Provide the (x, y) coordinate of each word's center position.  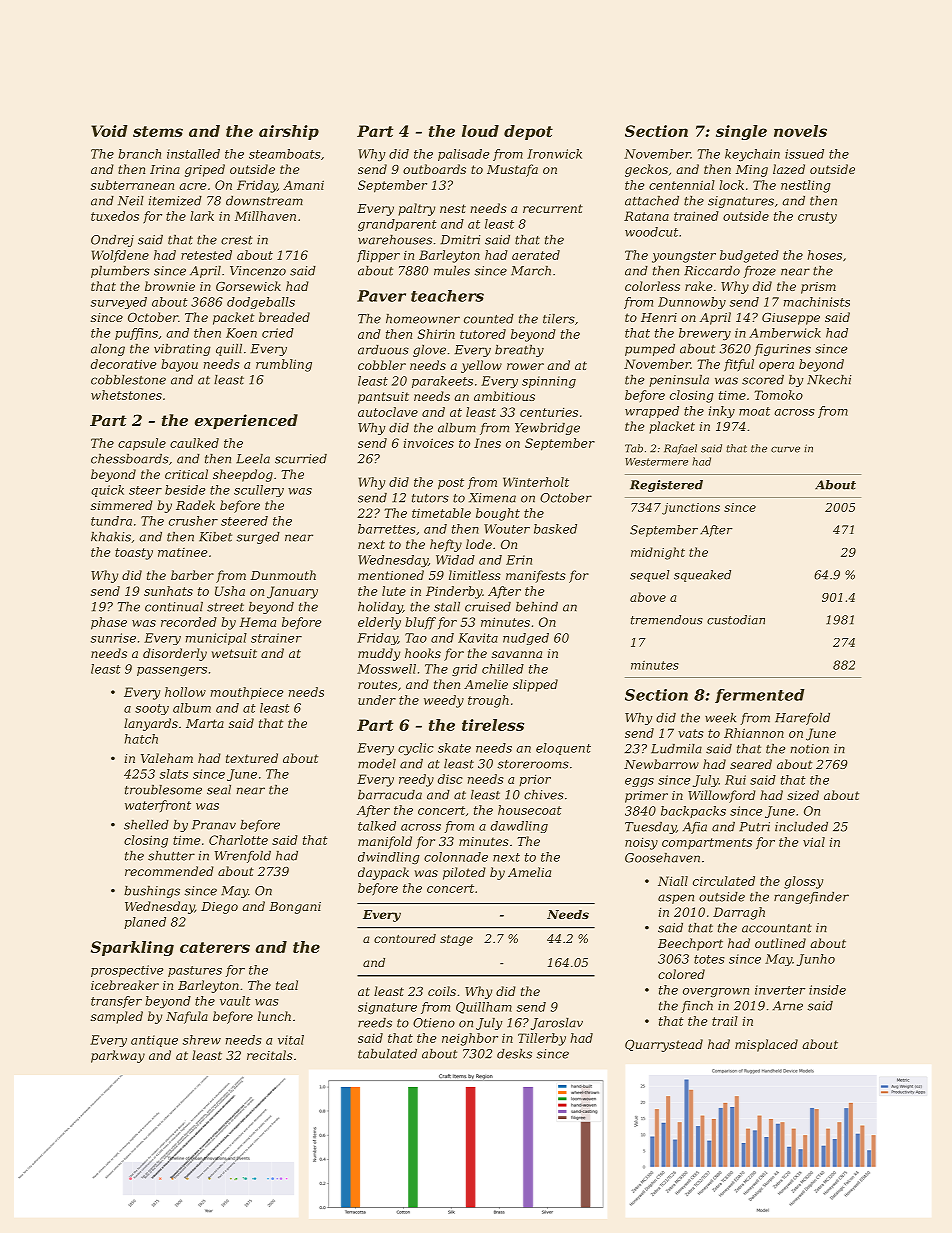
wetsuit (234, 653)
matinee (182, 552)
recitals (270, 1055)
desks (514, 1054)
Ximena (492, 498)
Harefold (802, 719)
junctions (691, 509)
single (741, 132)
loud (480, 131)
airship (289, 132)
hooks (423, 653)
